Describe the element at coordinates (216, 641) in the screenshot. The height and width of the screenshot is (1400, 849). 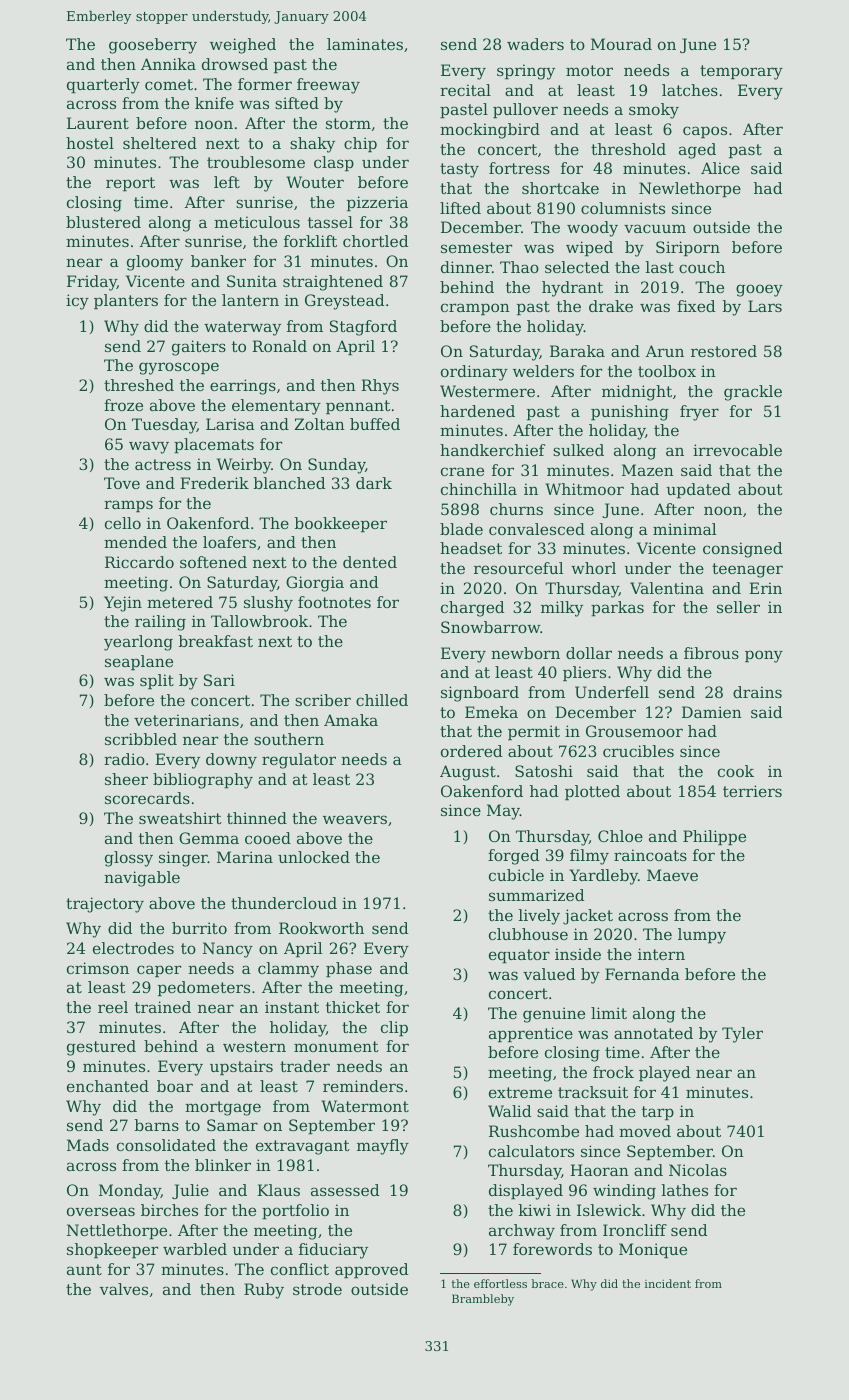
I see `breakfast` at that location.
